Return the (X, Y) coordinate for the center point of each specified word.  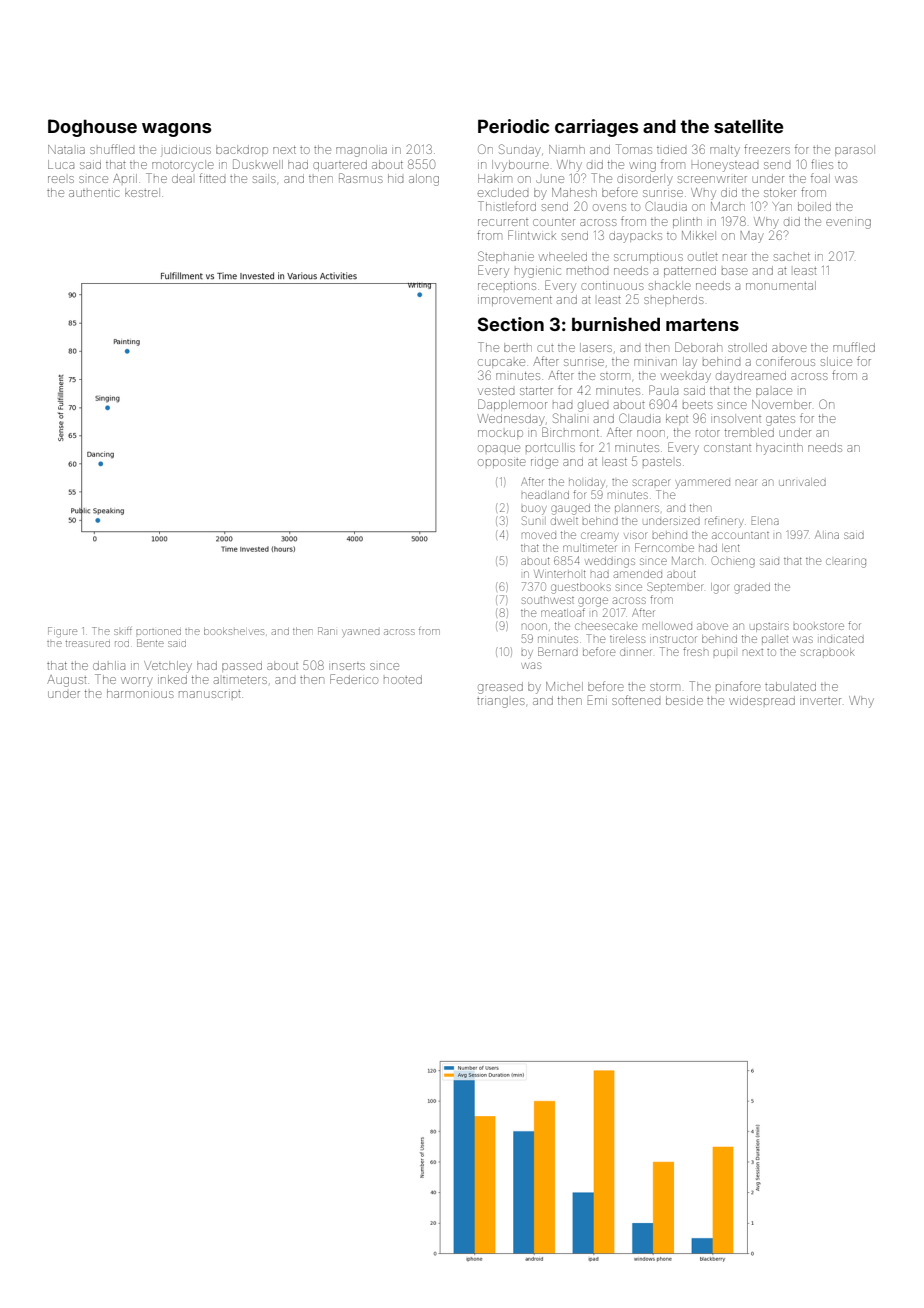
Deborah (698, 347)
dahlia (109, 665)
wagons (176, 130)
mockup (500, 434)
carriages (596, 128)
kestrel (142, 192)
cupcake (501, 363)
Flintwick (532, 235)
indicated (842, 639)
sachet (792, 257)
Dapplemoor (512, 405)
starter (536, 391)
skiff (123, 632)
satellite (748, 126)
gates (780, 420)
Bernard (558, 651)
